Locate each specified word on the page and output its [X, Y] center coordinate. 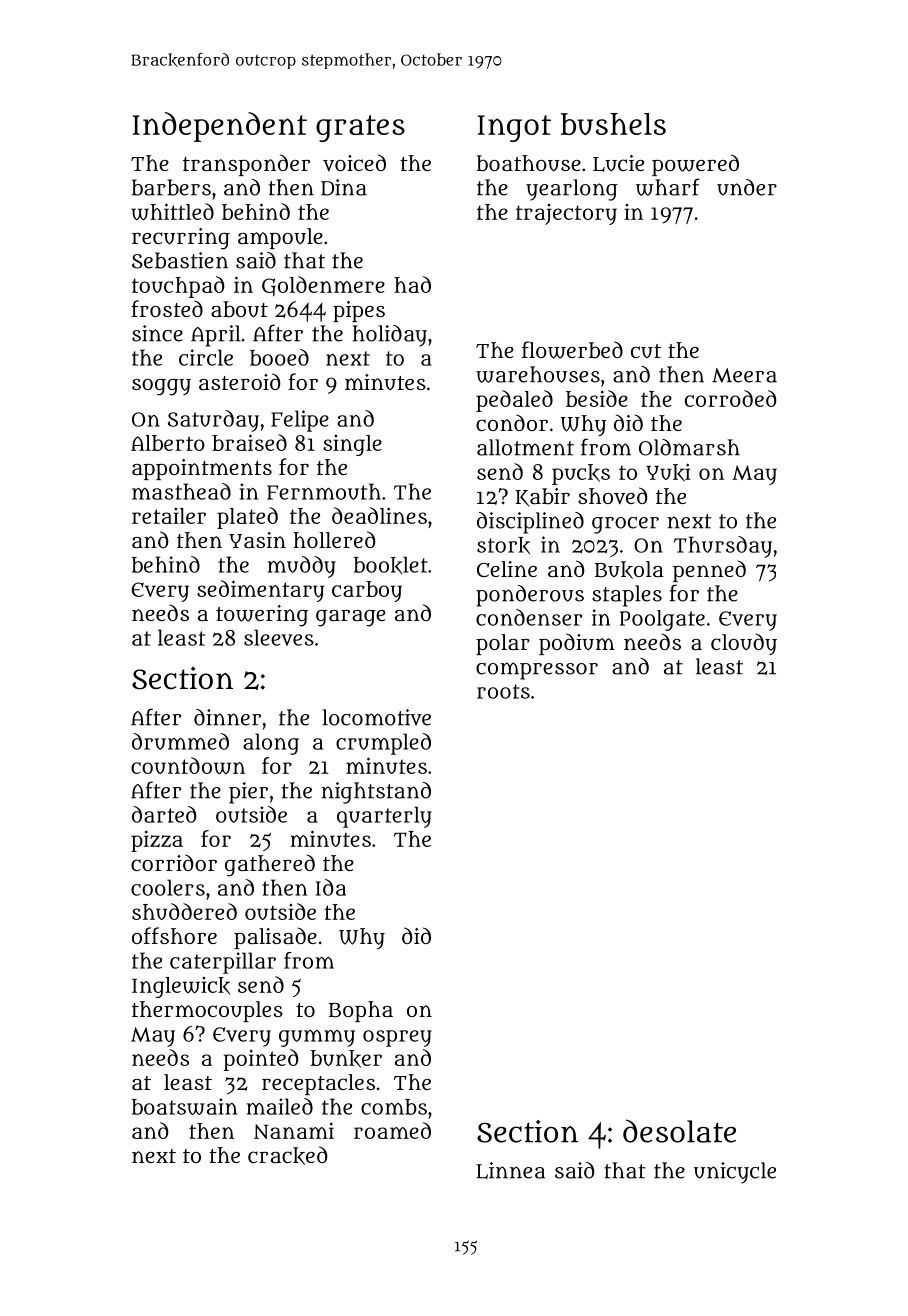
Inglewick [181, 987]
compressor [537, 671]
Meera [744, 375]
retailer [169, 516]
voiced [354, 163]
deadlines [379, 515]
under [747, 187]
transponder [246, 165]
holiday [390, 336]
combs [394, 1107]
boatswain [184, 1106]
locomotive [377, 717]
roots [503, 691]
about [239, 309]
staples [627, 596]
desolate [679, 1131]
